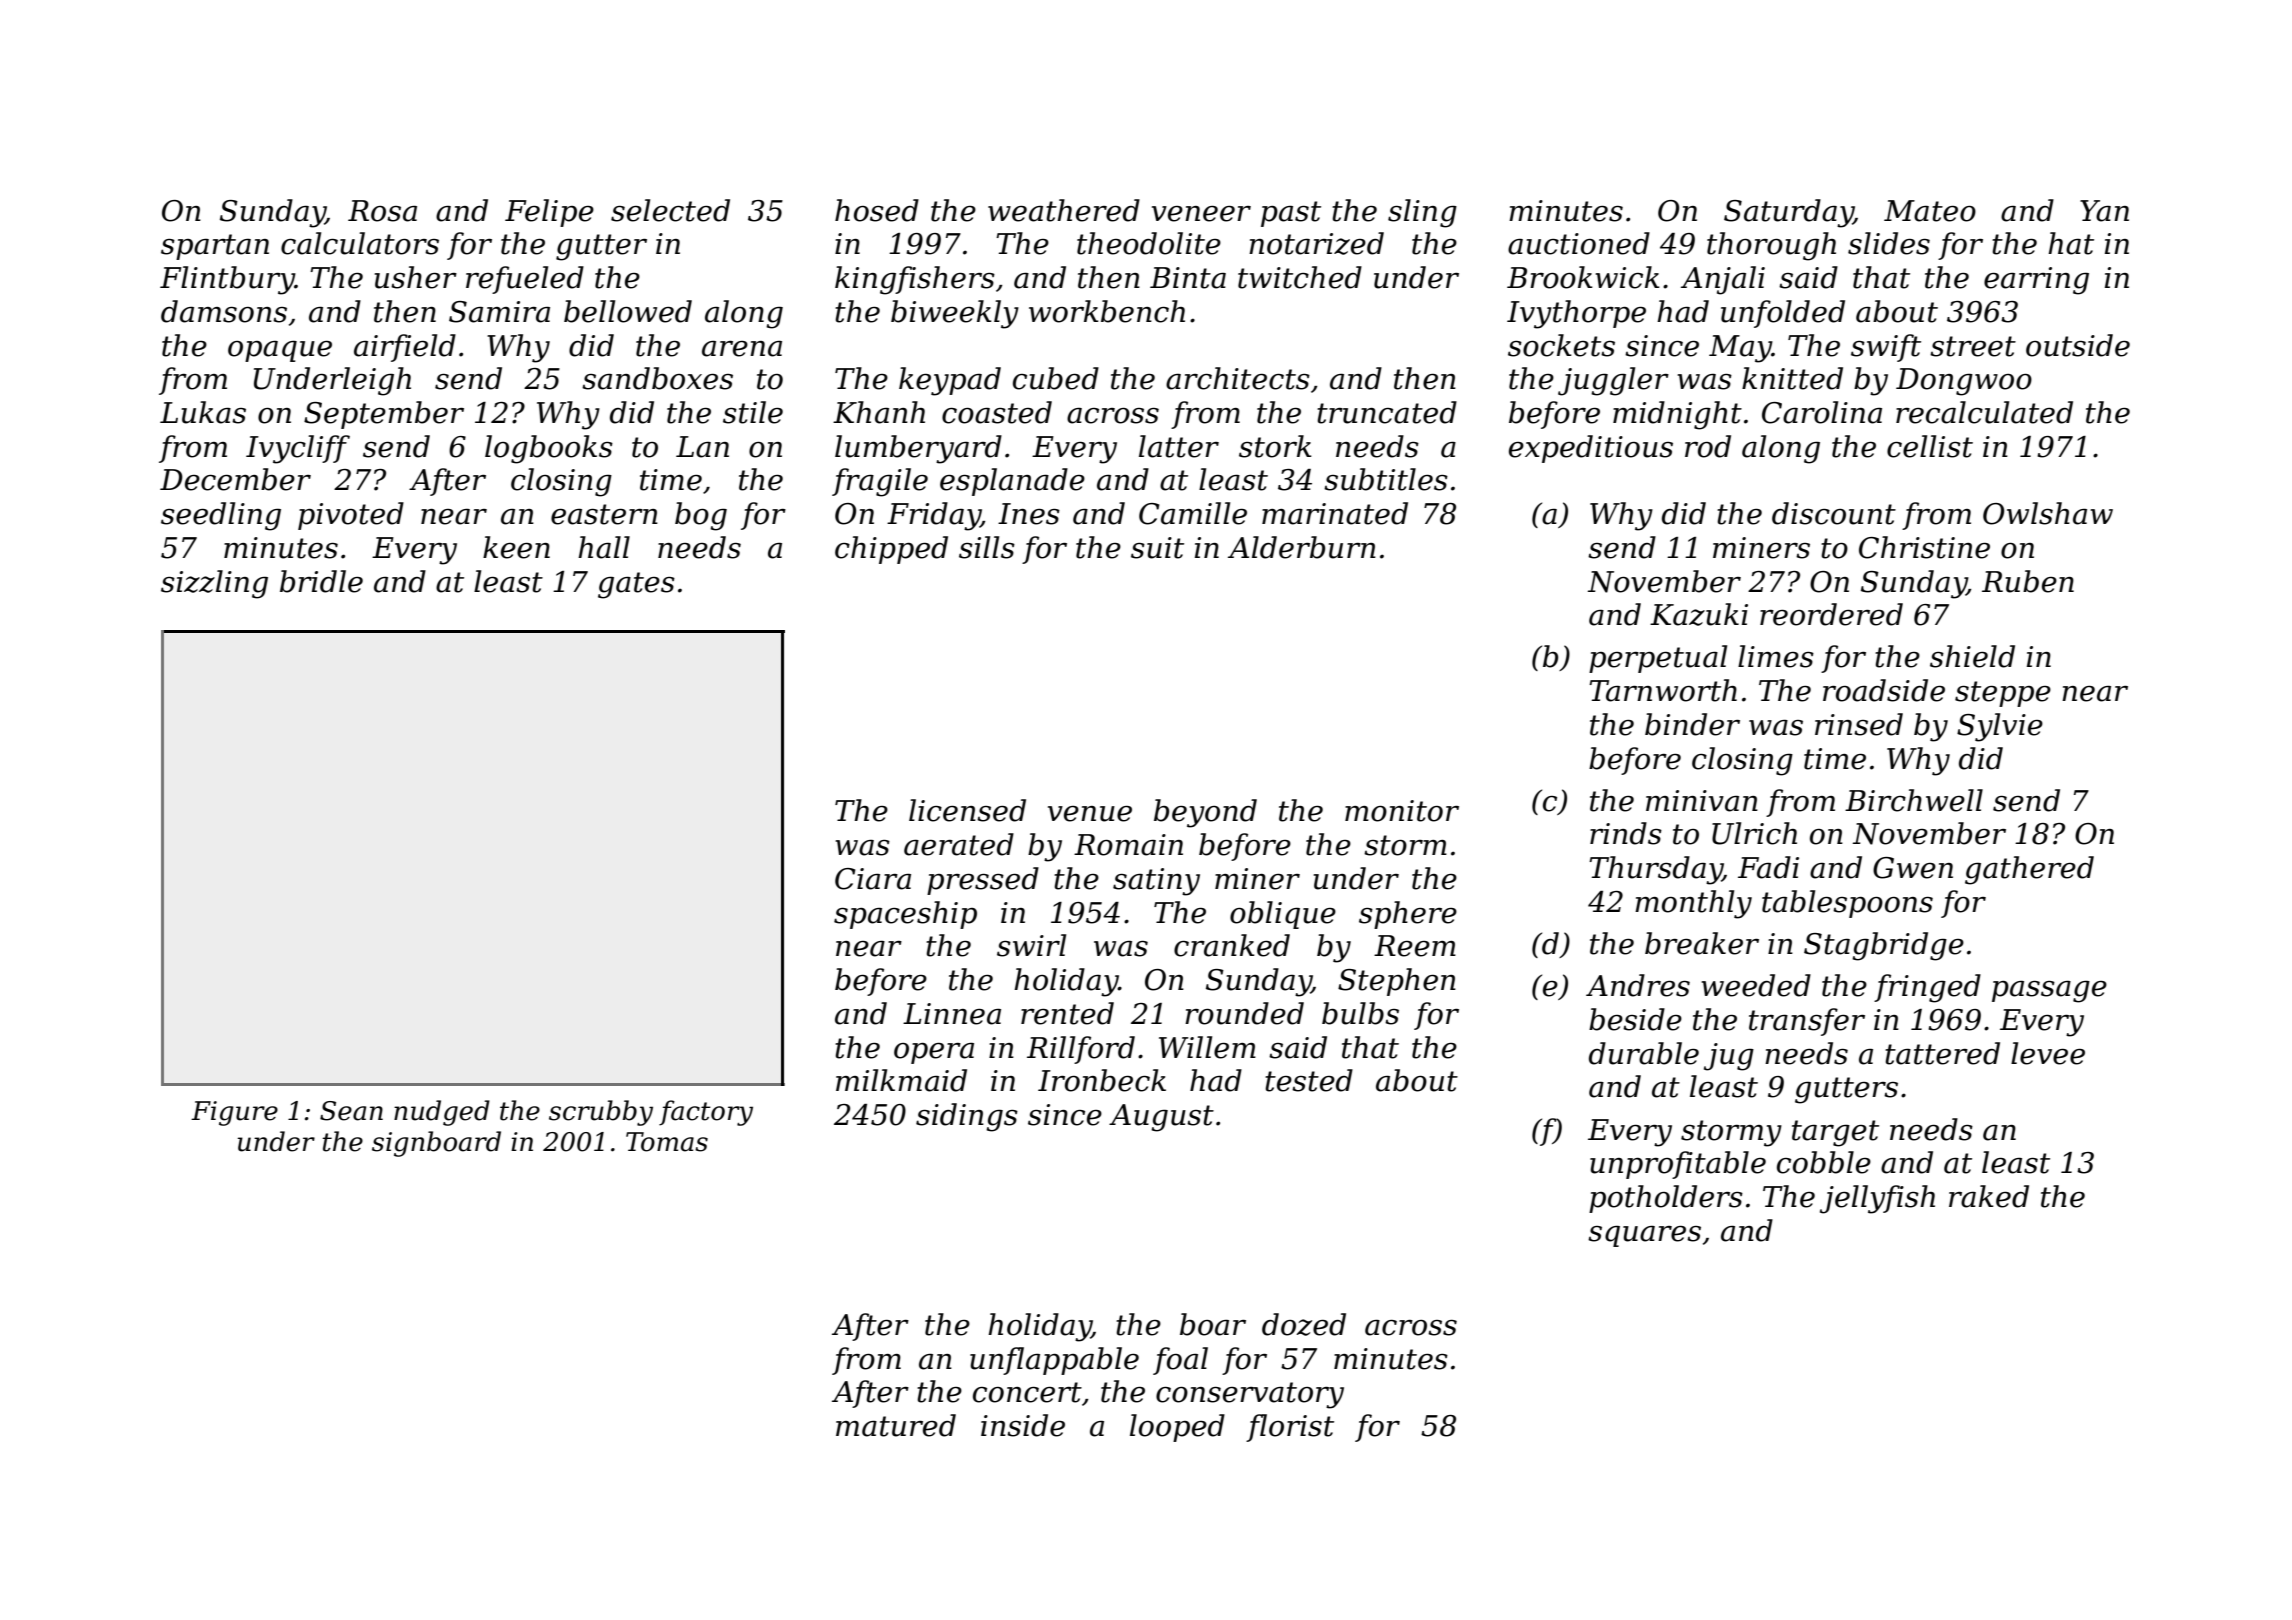 The image size is (2292, 1620). What do you see at coordinates (670, 210) in the screenshot?
I see `selected` at bounding box center [670, 210].
